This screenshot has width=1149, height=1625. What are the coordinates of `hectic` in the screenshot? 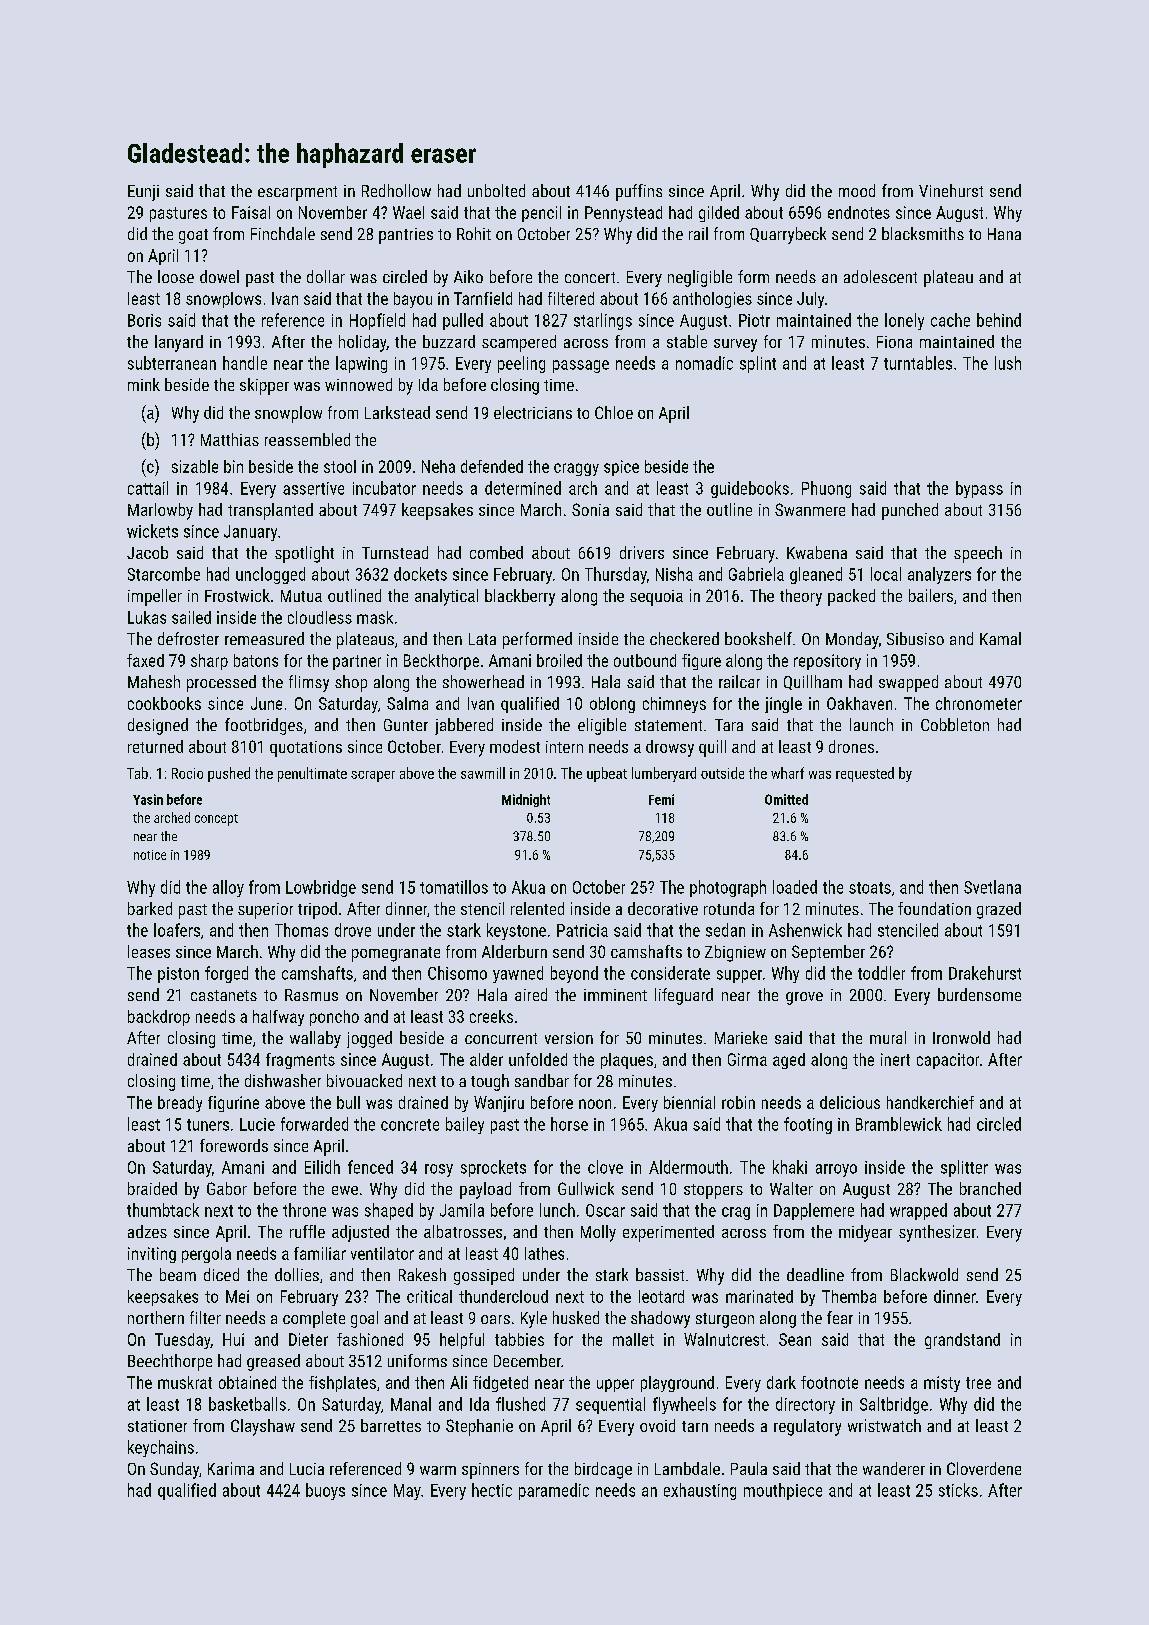 It's located at (492, 1490).
